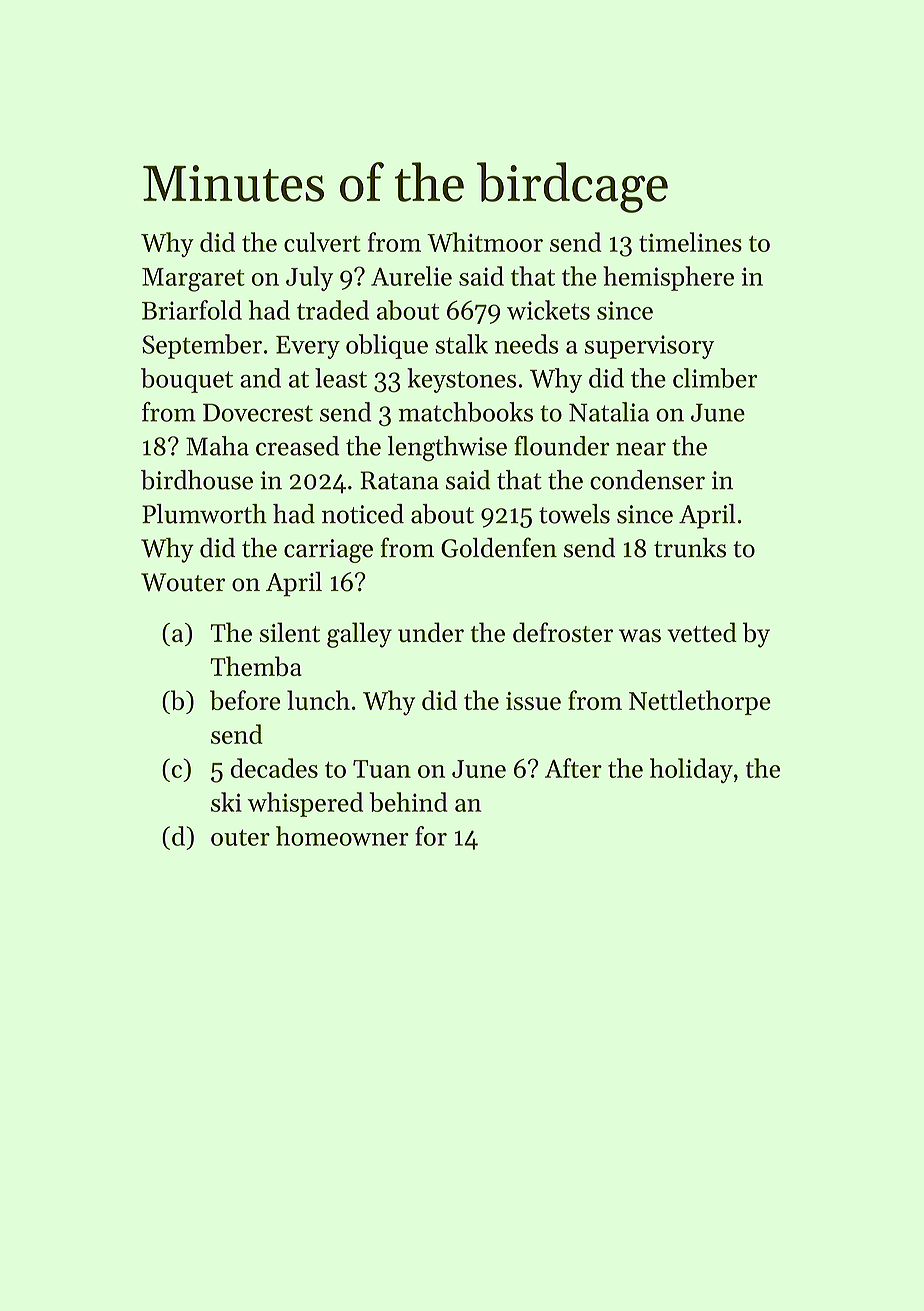 The height and width of the screenshot is (1311, 924). What do you see at coordinates (245, 700) in the screenshot?
I see `before` at bounding box center [245, 700].
